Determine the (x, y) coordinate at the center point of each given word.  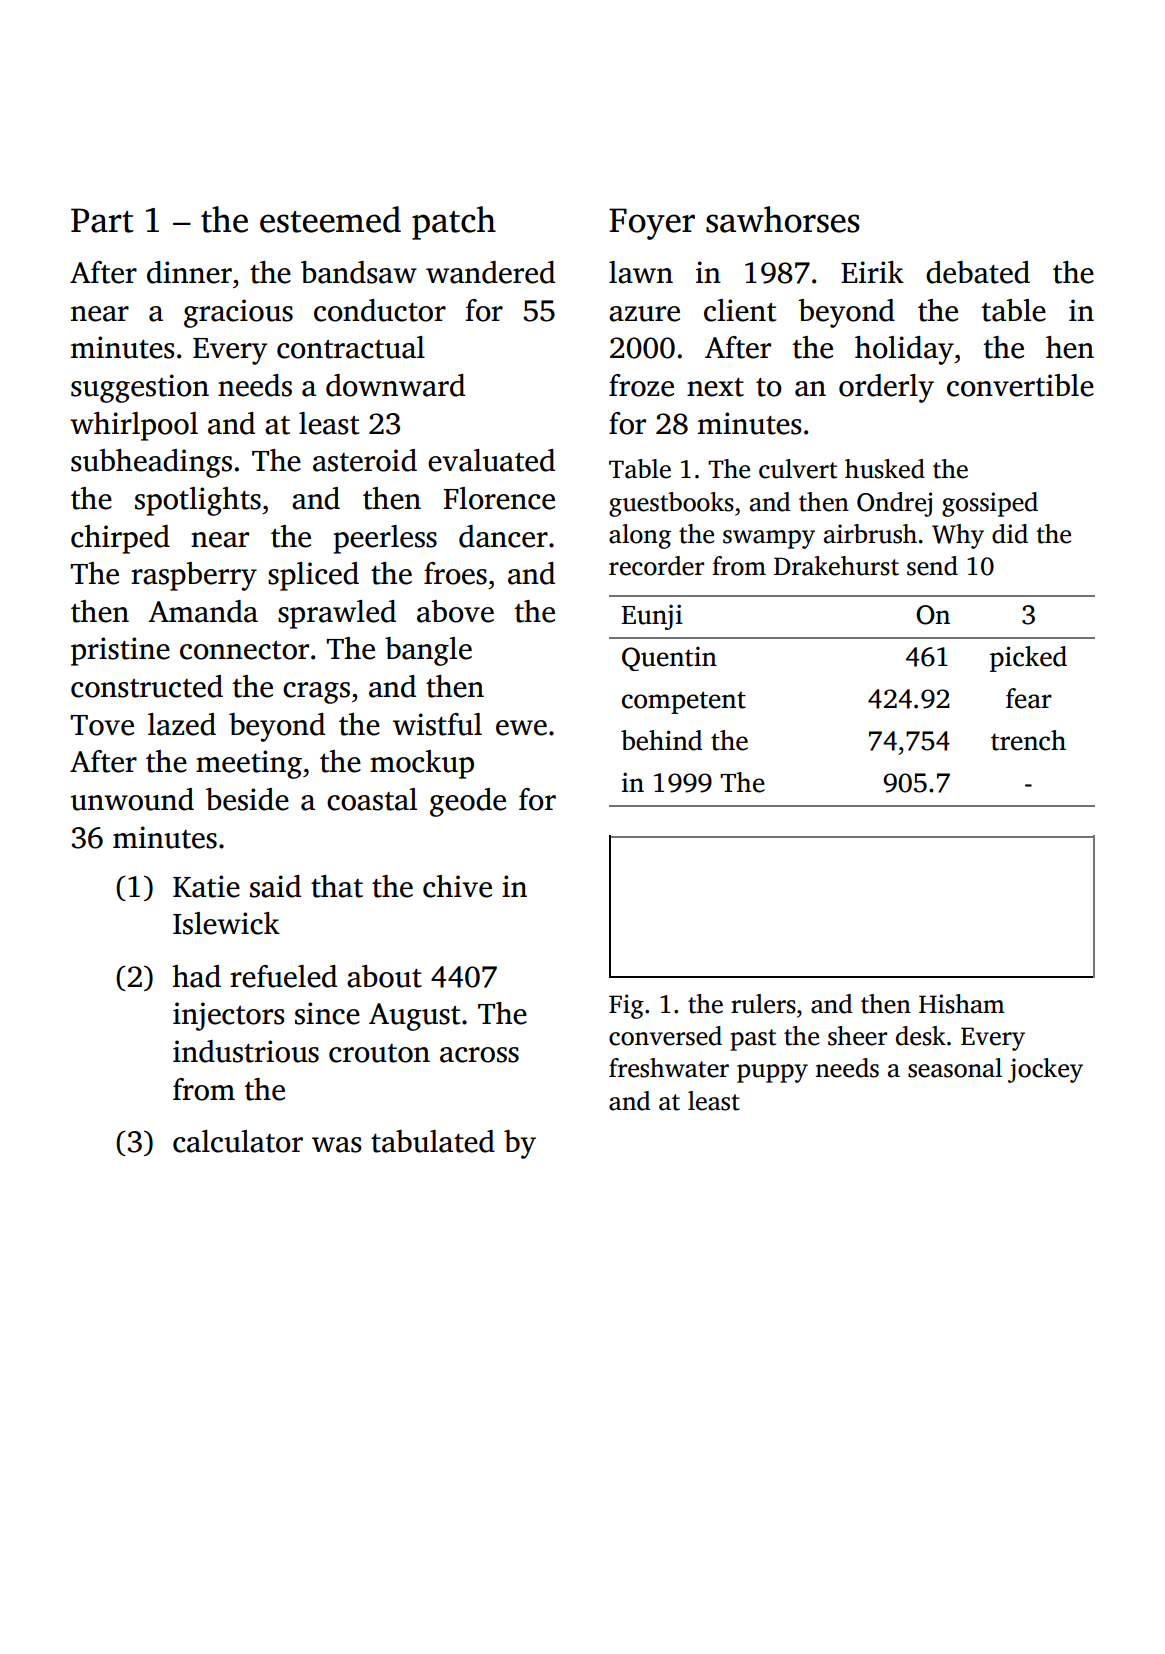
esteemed (330, 219)
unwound (132, 799)
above (455, 611)
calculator (238, 1141)
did (1010, 534)
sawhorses (783, 219)
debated (978, 272)
